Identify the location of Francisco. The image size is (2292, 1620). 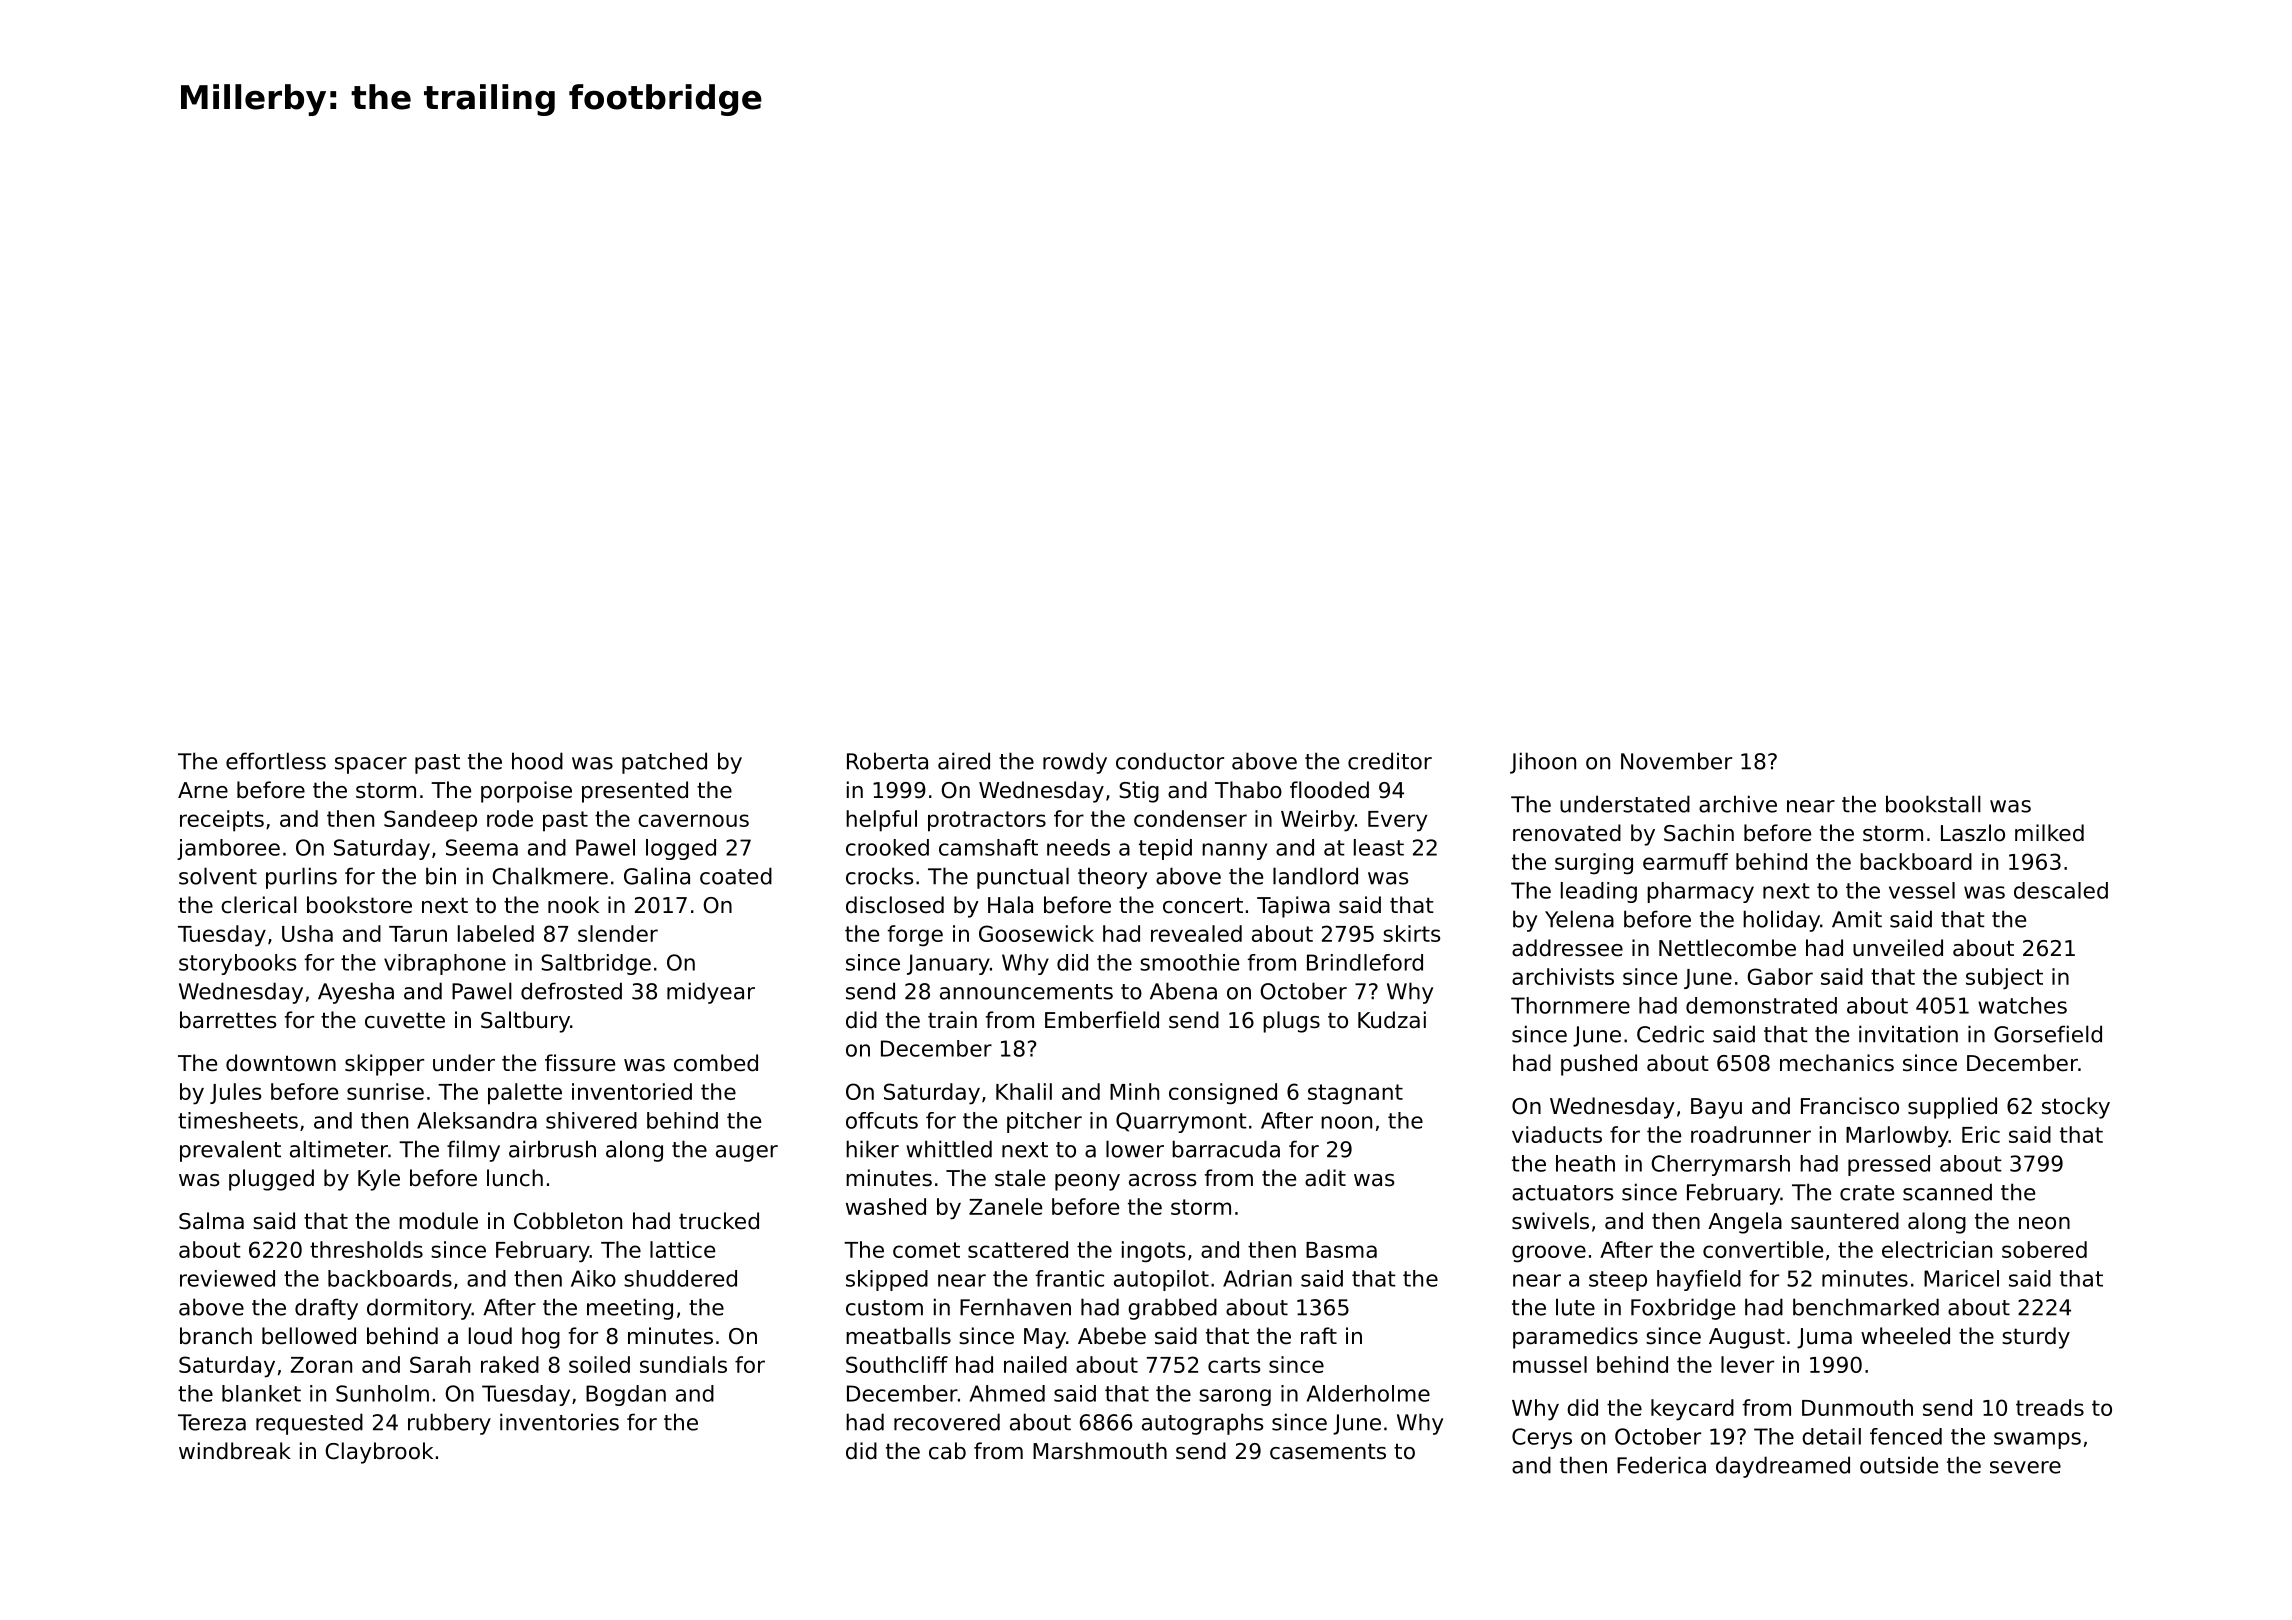
(1850, 1106).
